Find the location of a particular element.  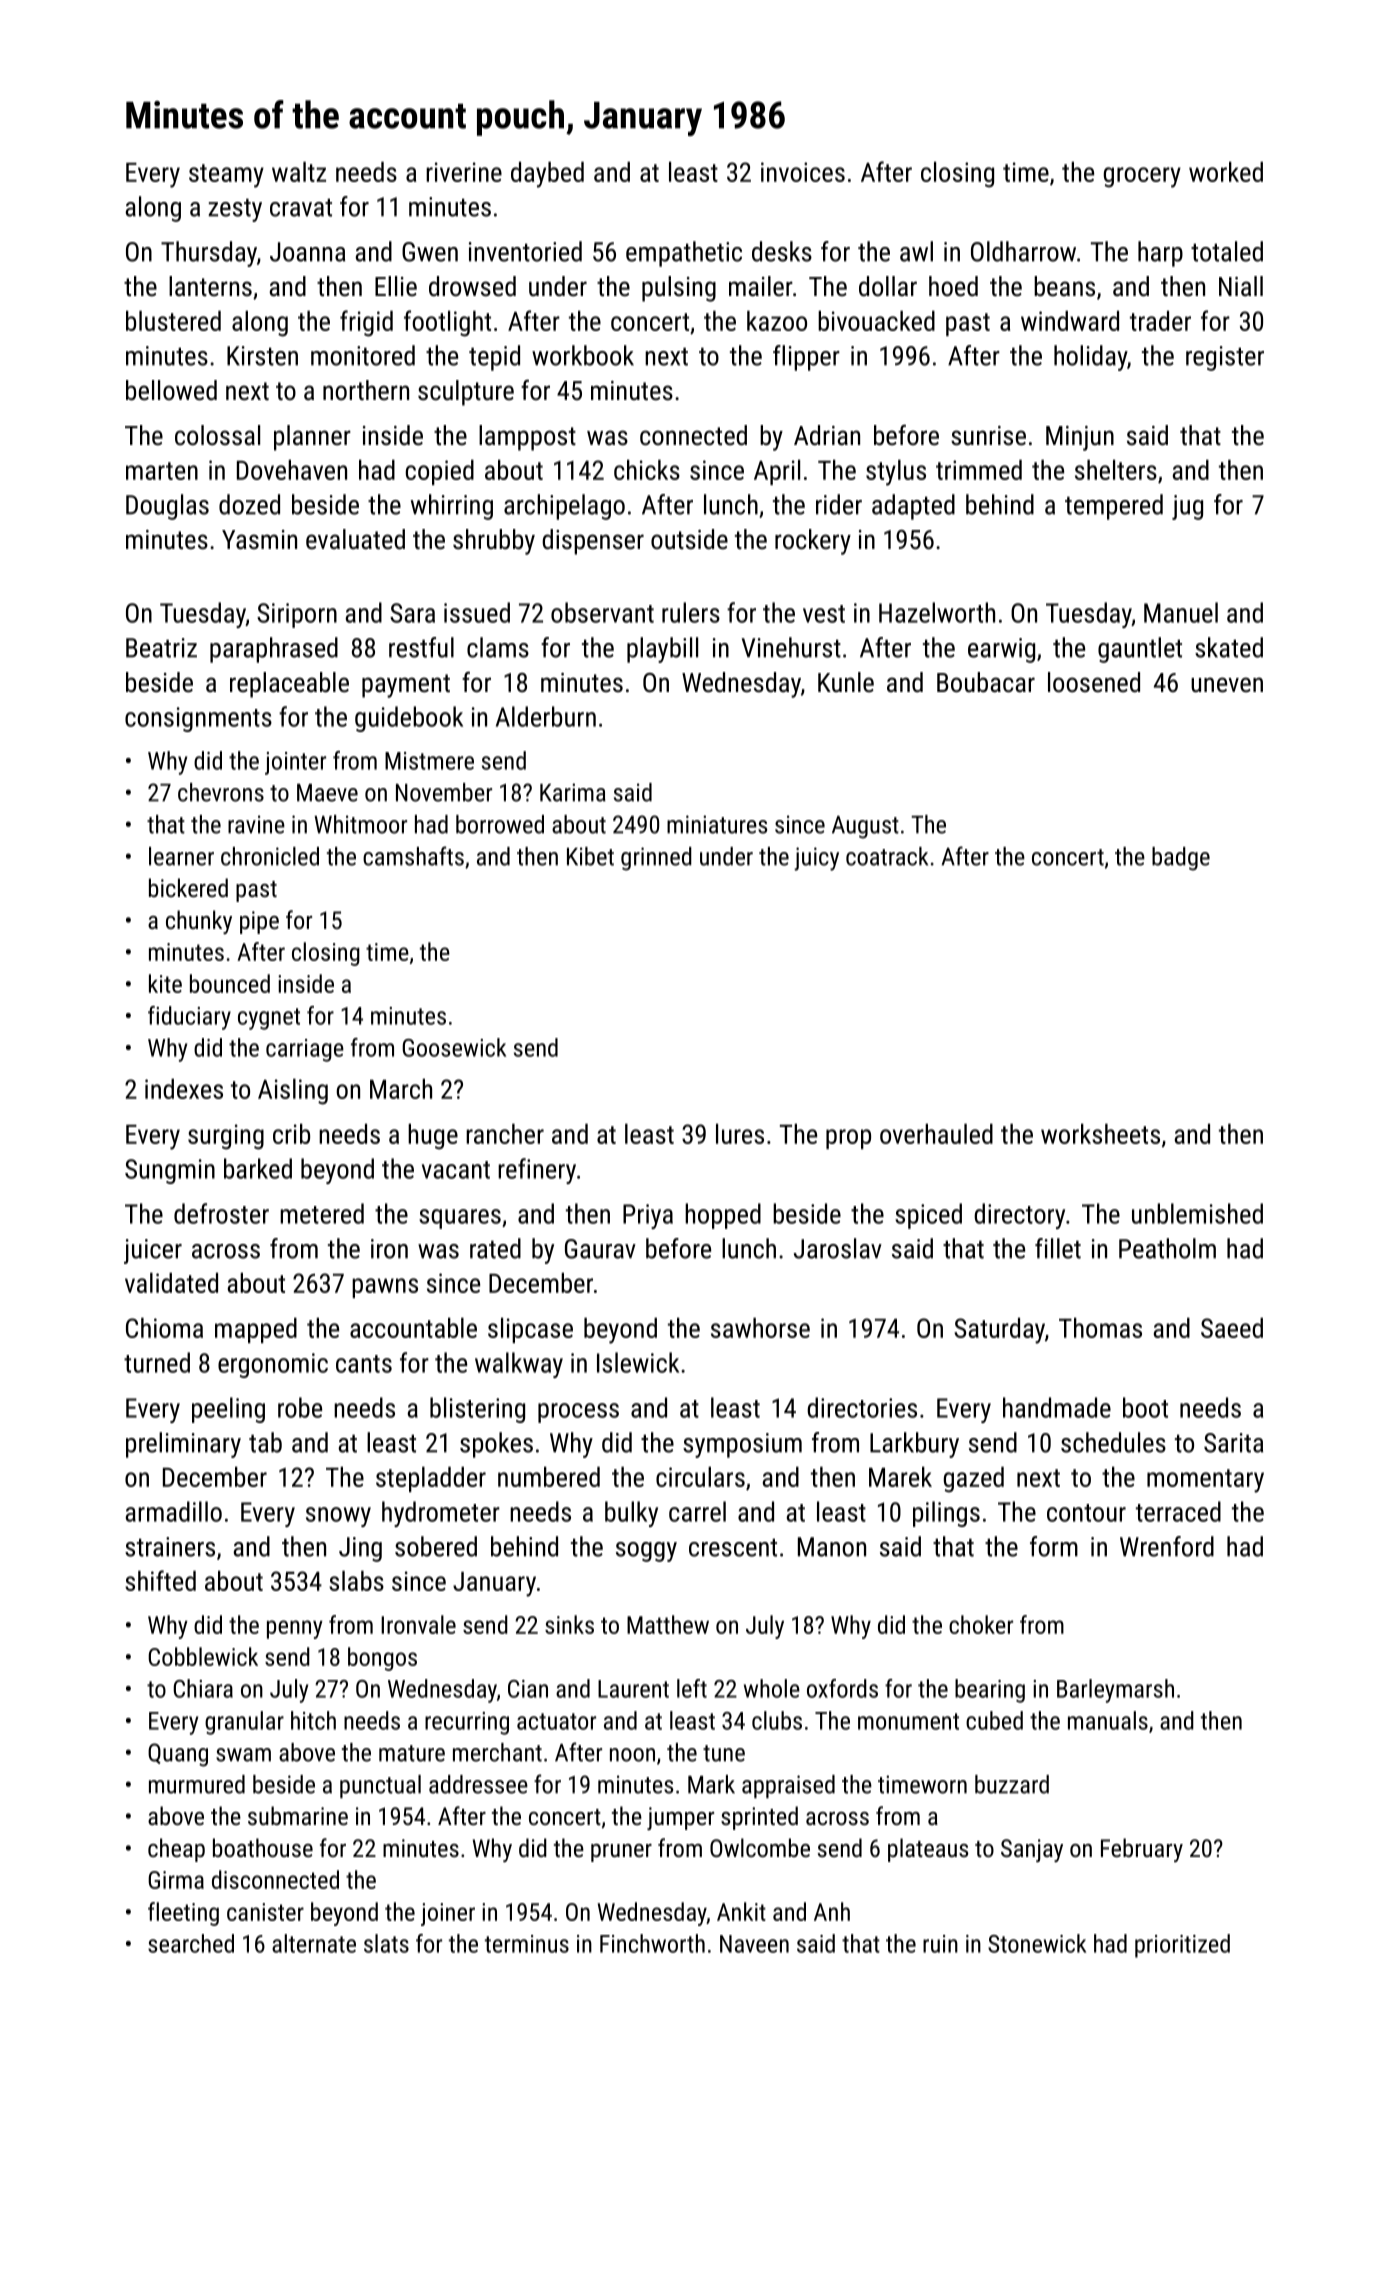

lures is located at coordinates (740, 1133).
